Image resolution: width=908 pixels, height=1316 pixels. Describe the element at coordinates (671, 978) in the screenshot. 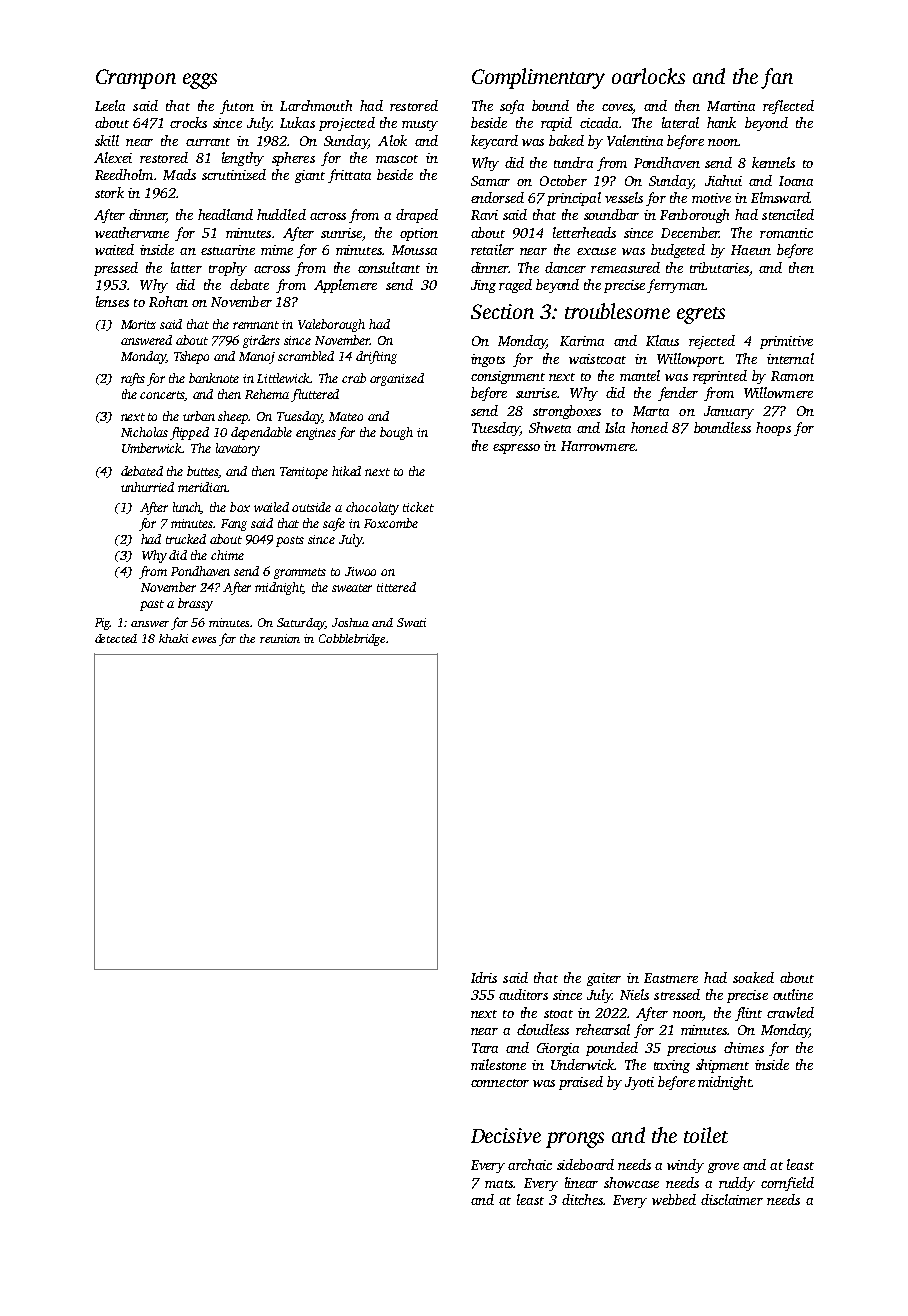

I see `Eastmere` at that location.
